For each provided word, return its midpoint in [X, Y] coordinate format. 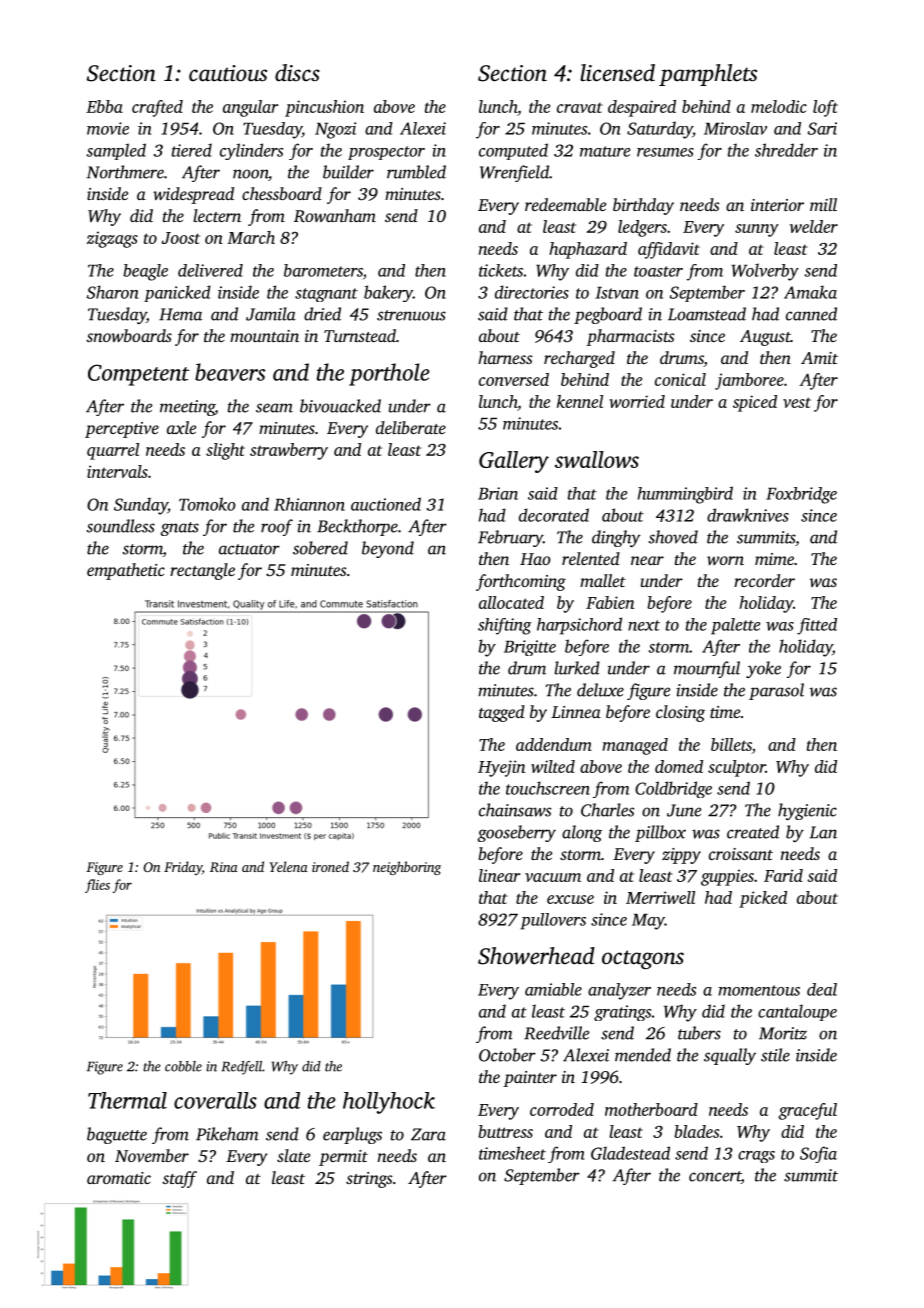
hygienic [807, 811]
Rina [224, 867]
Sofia [818, 1154]
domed [679, 766]
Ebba [104, 106]
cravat [580, 108]
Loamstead [707, 314]
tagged [502, 713]
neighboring [407, 868]
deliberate [411, 427]
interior [777, 205]
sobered [320, 548]
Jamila [271, 314]
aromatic [119, 1178]
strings [369, 1180]
